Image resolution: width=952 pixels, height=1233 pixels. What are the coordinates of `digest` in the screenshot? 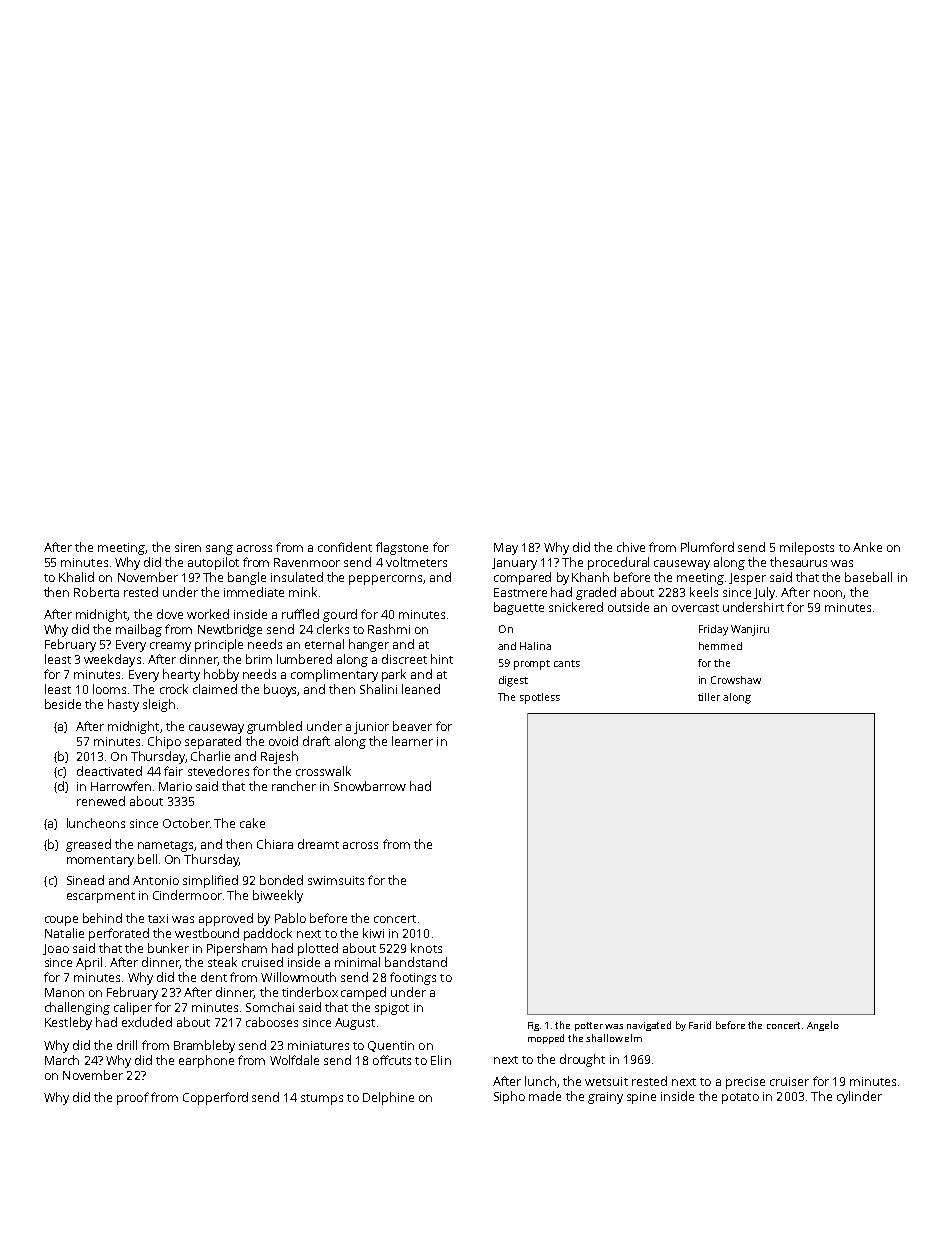 It's located at (513, 681).
